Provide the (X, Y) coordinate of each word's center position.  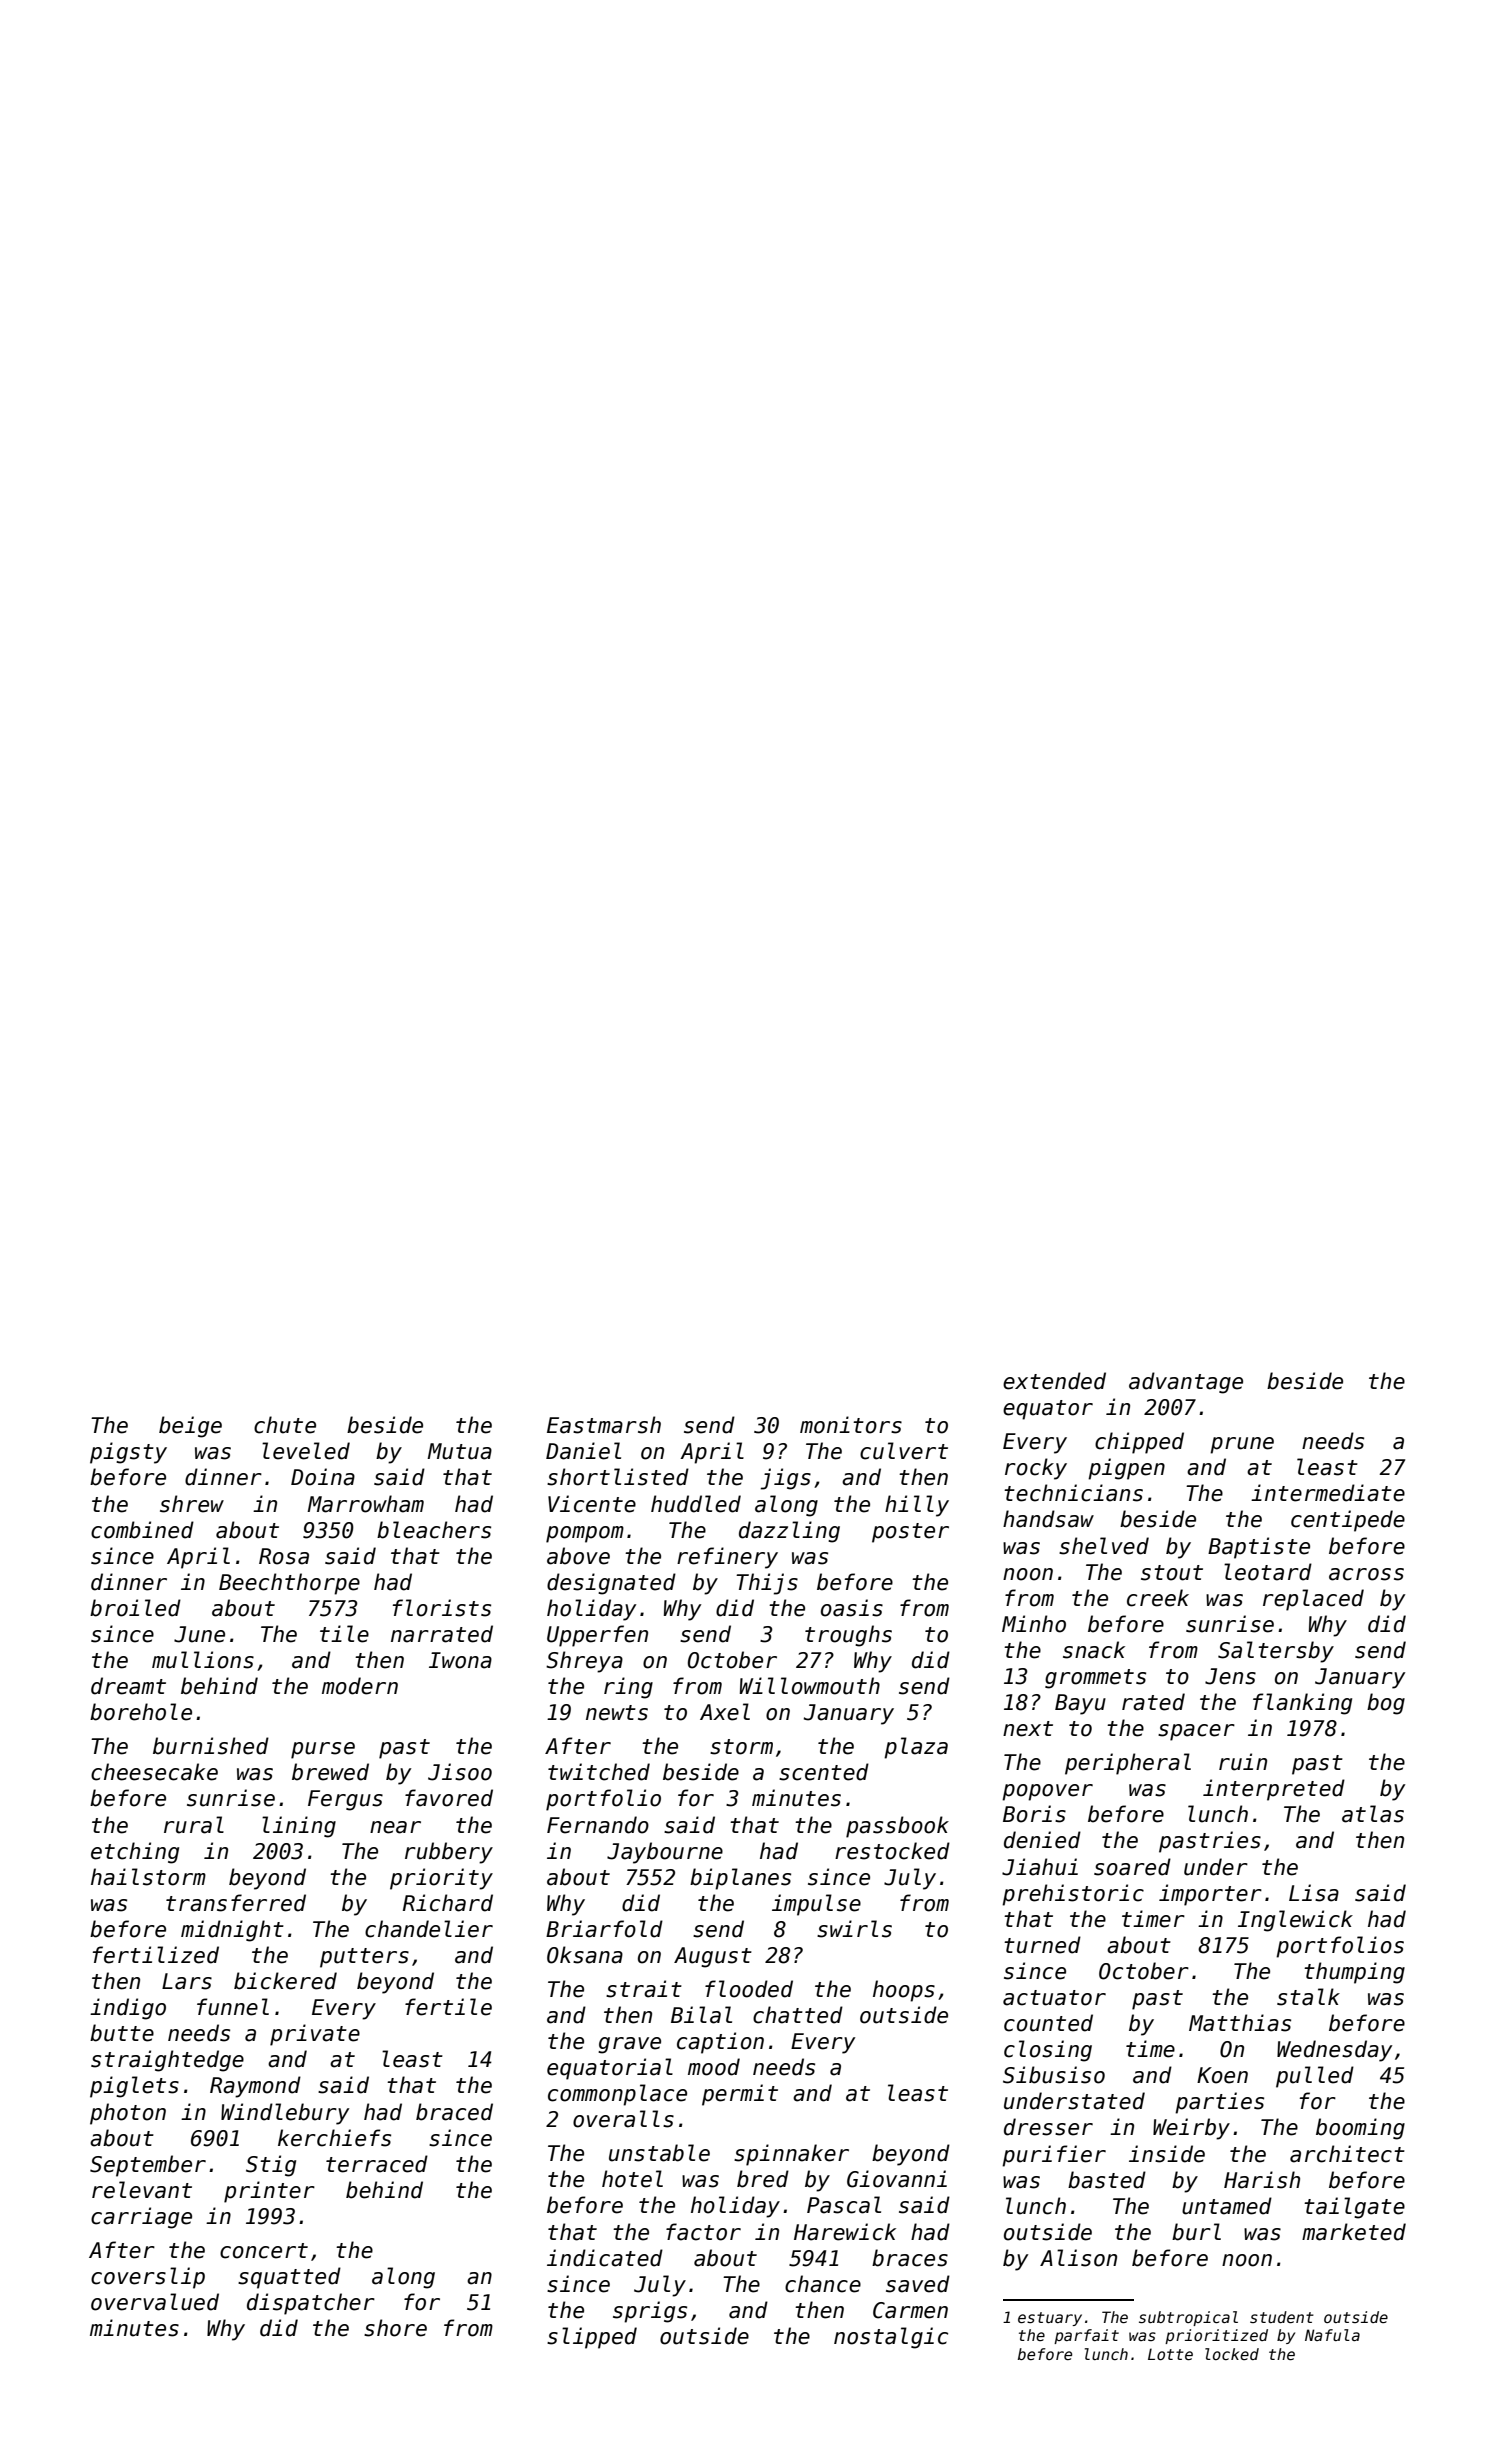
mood (714, 2067)
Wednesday (1334, 2051)
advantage (1186, 1383)
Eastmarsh (604, 1425)
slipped (592, 2338)
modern (360, 1686)
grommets (1095, 1679)
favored (449, 1798)
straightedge (167, 2061)
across (1366, 1574)
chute (285, 1425)
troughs (848, 1636)
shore (395, 2328)
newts (617, 1713)
